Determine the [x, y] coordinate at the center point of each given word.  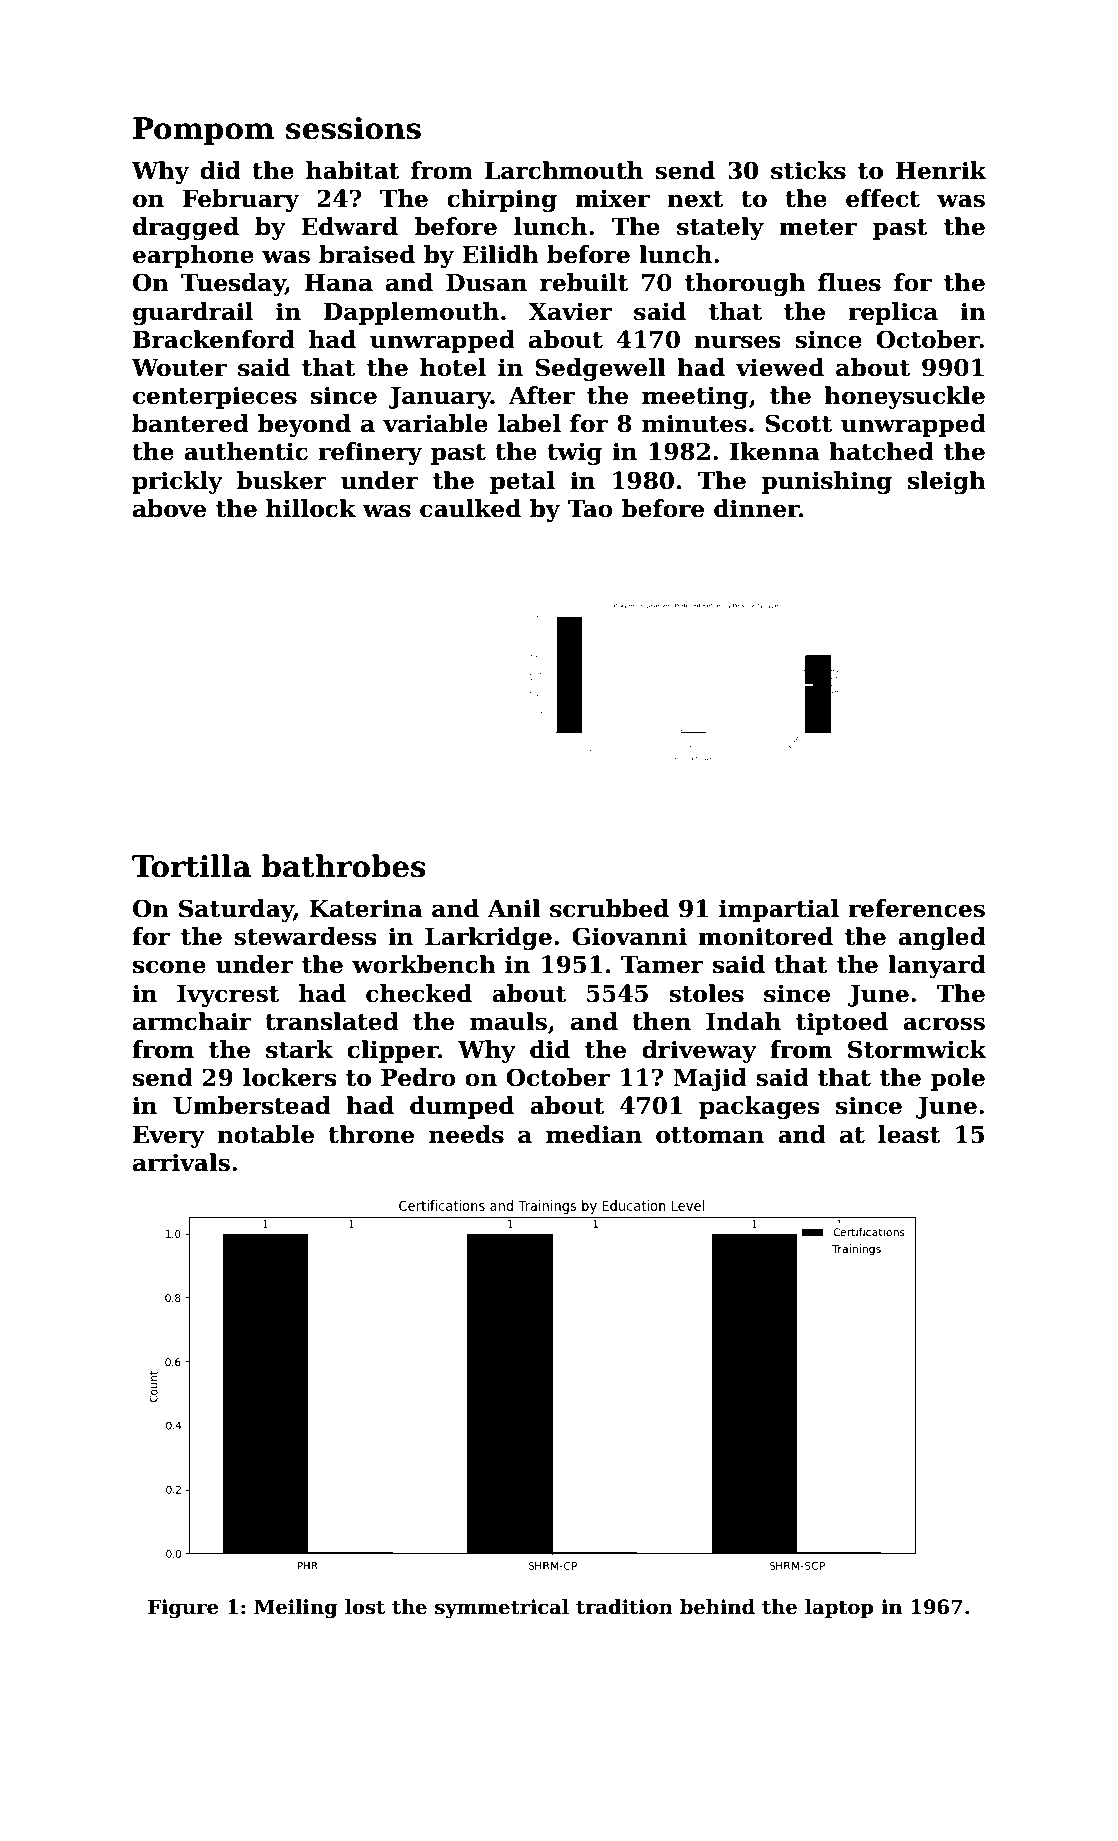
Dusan [486, 283]
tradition [624, 1607]
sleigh [947, 482]
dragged [186, 228]
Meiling [296, 1609]
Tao [590, 509]
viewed [780, 367]
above [169, 508]
